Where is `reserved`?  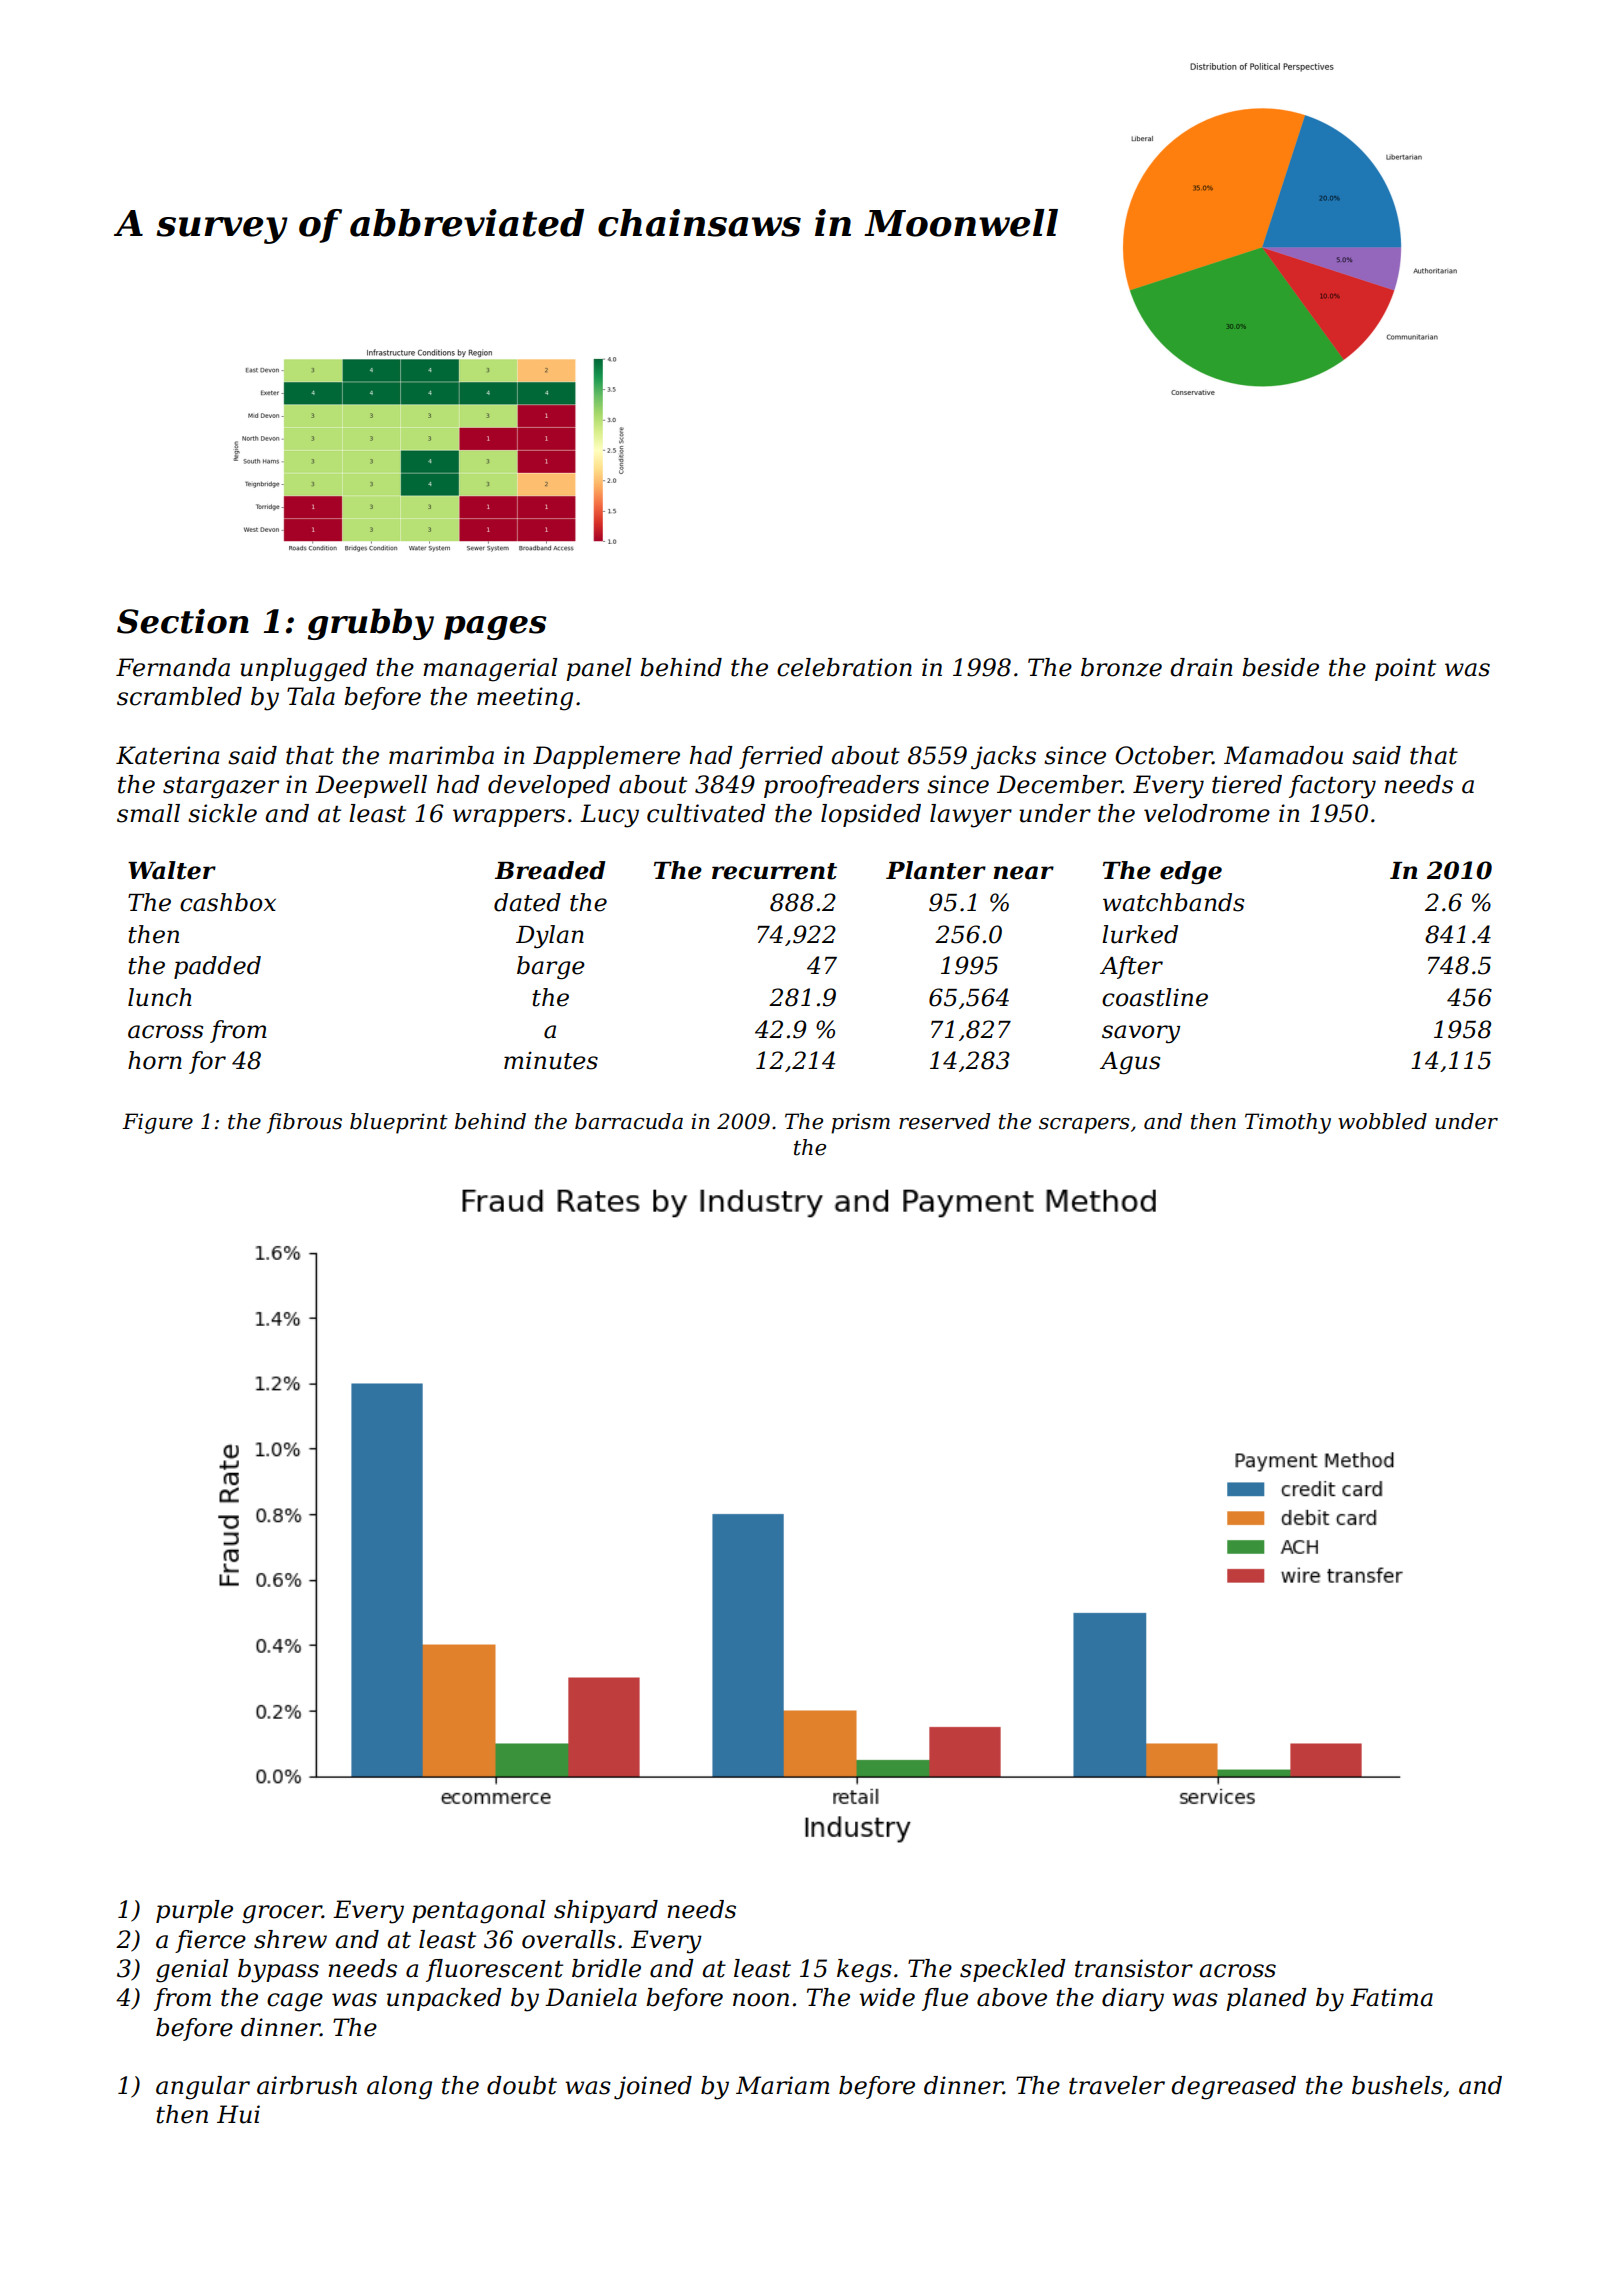 reserved is located at coordinates (944, 1121).
